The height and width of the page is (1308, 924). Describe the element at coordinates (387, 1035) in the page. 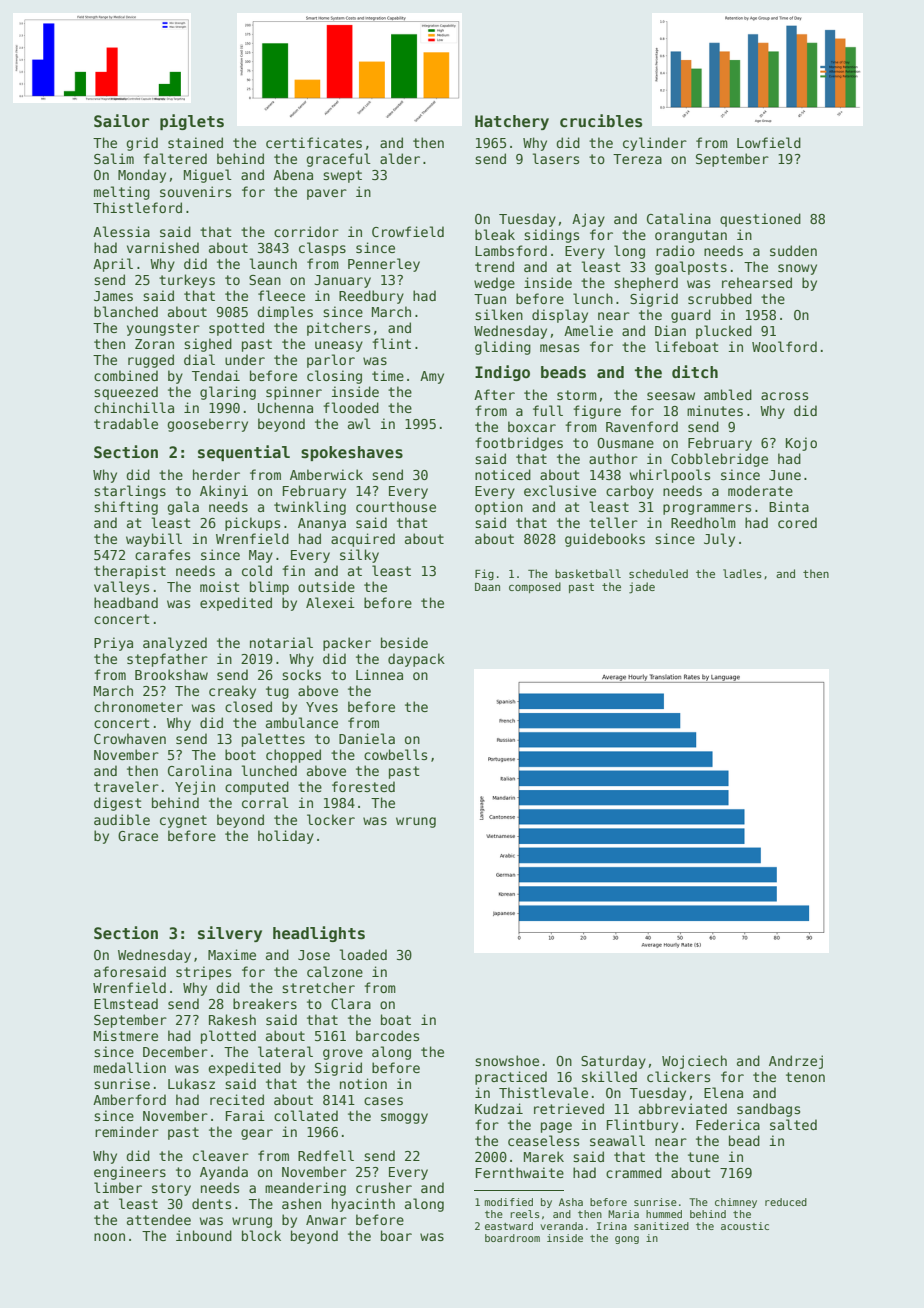

I see `barcodes` at that location.
